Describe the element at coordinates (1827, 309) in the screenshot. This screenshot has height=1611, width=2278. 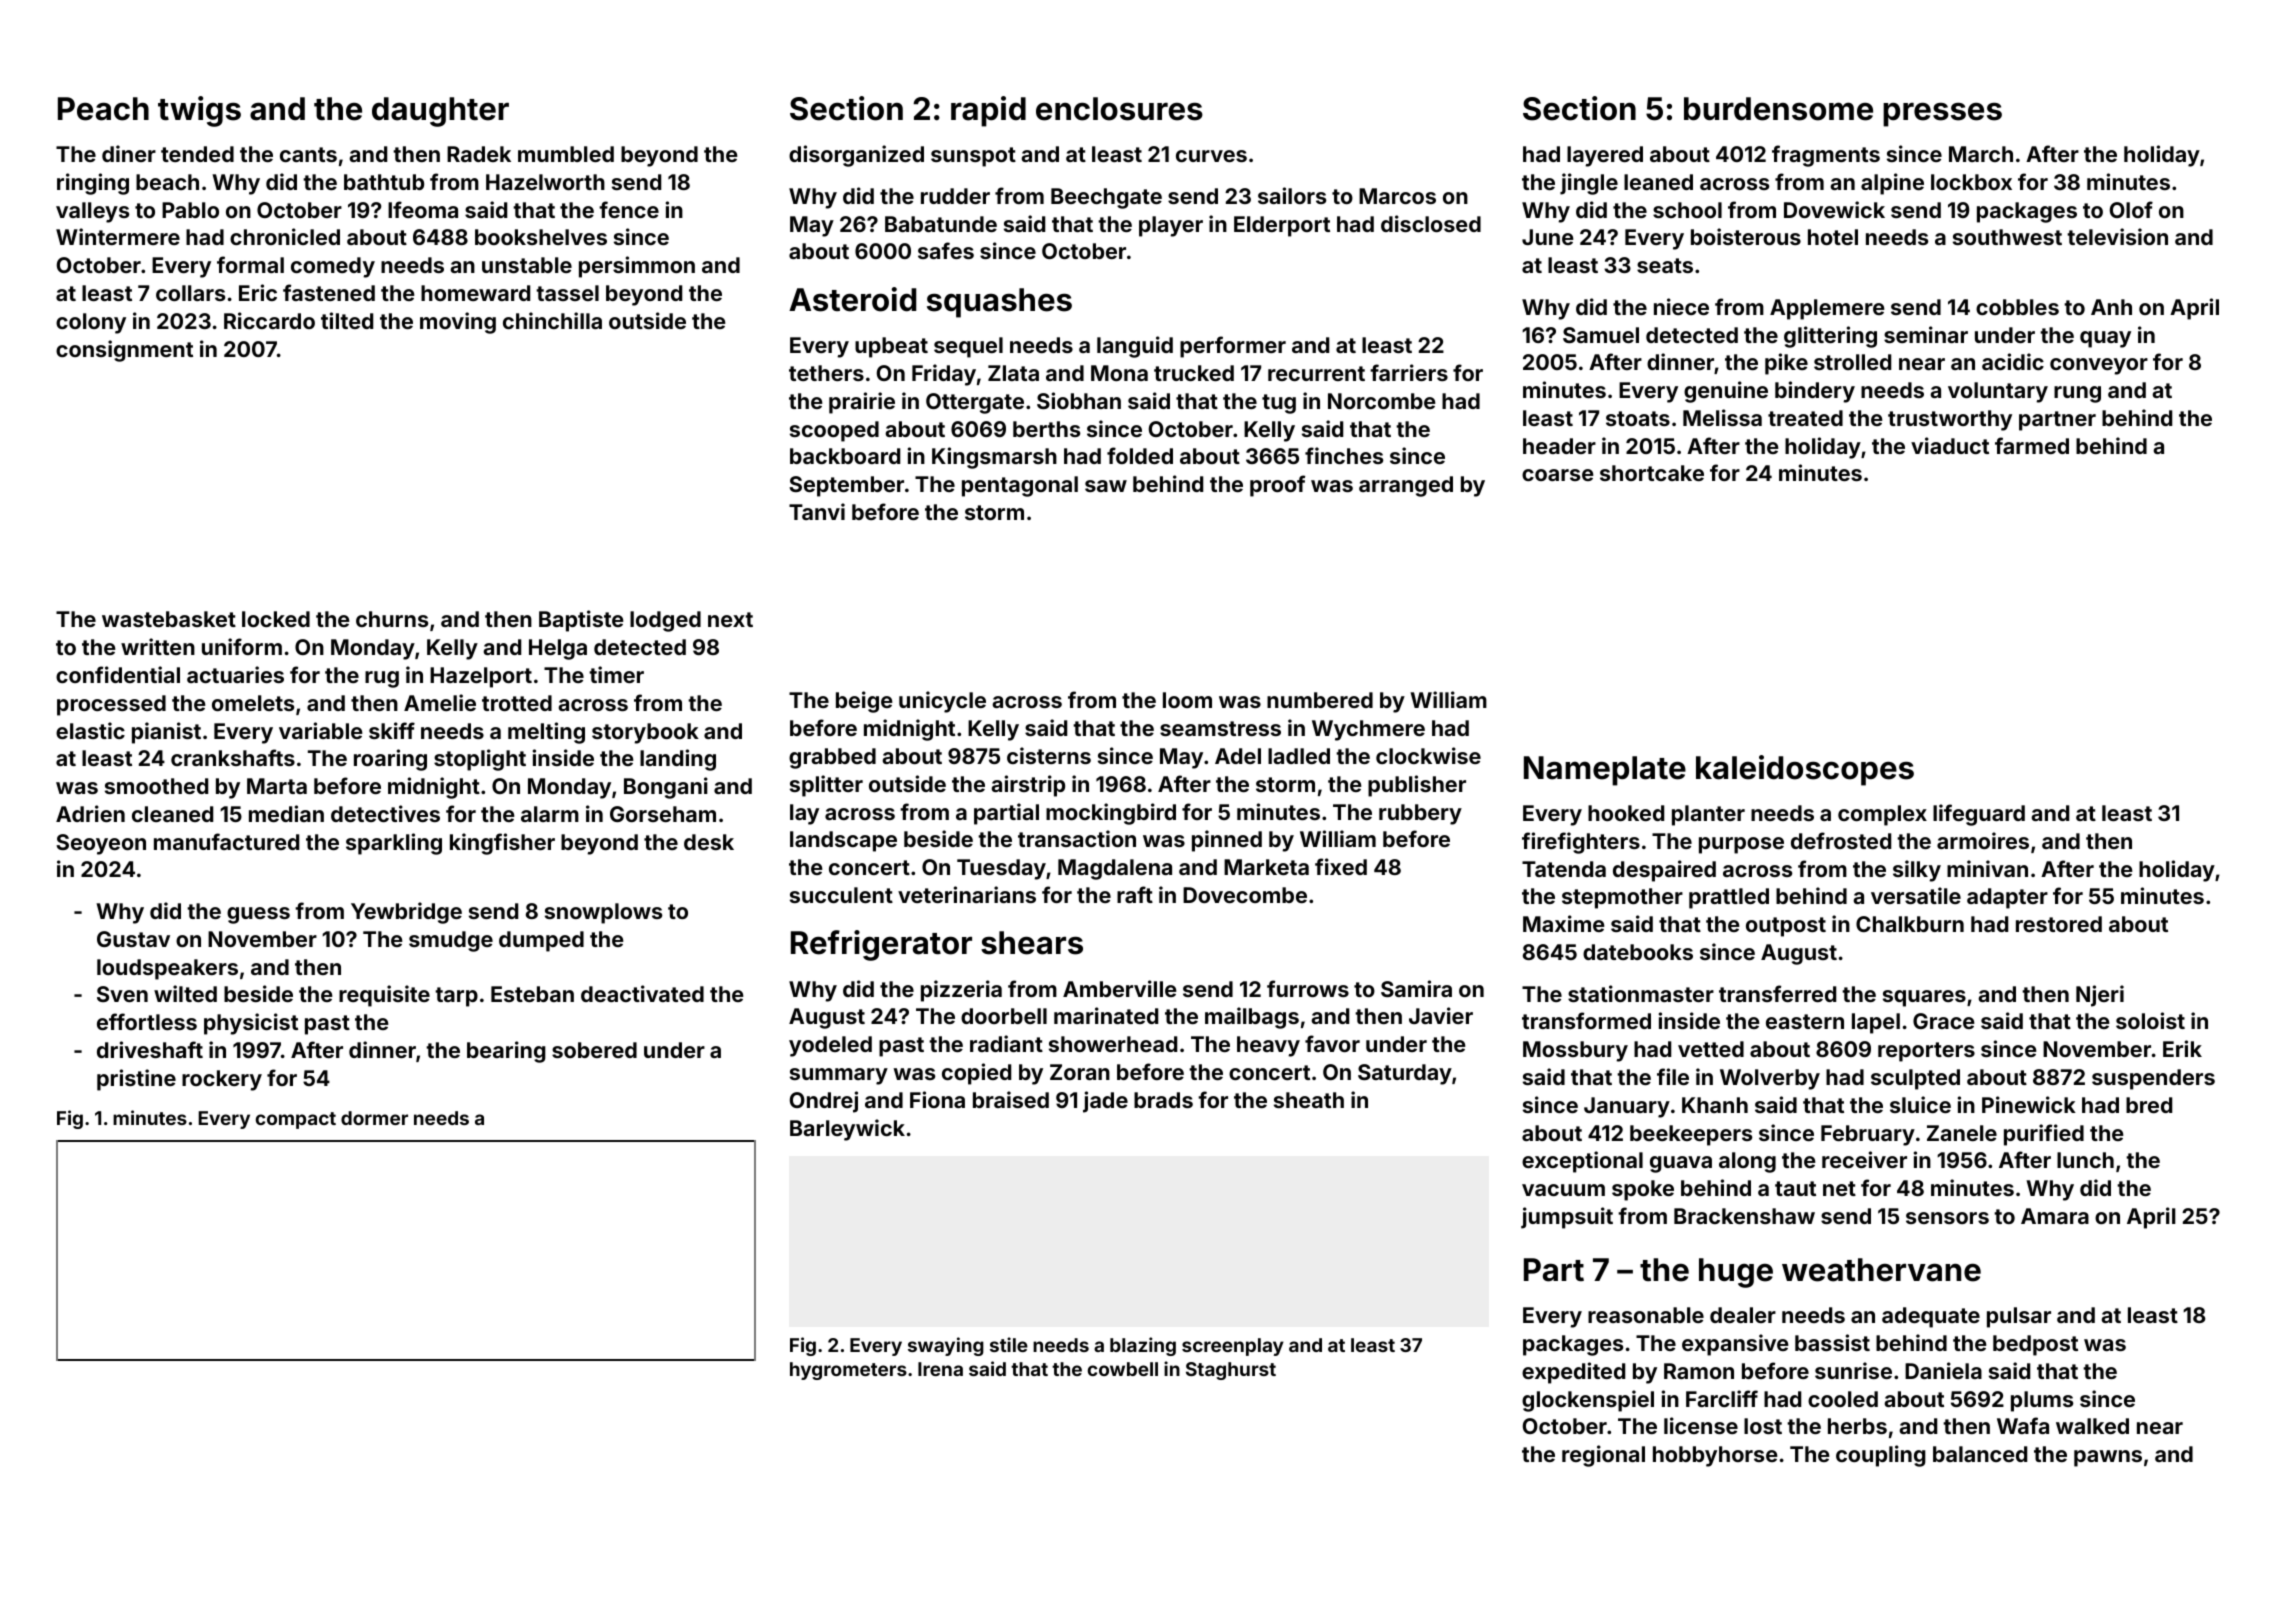
I see `Applemere` at that location.
